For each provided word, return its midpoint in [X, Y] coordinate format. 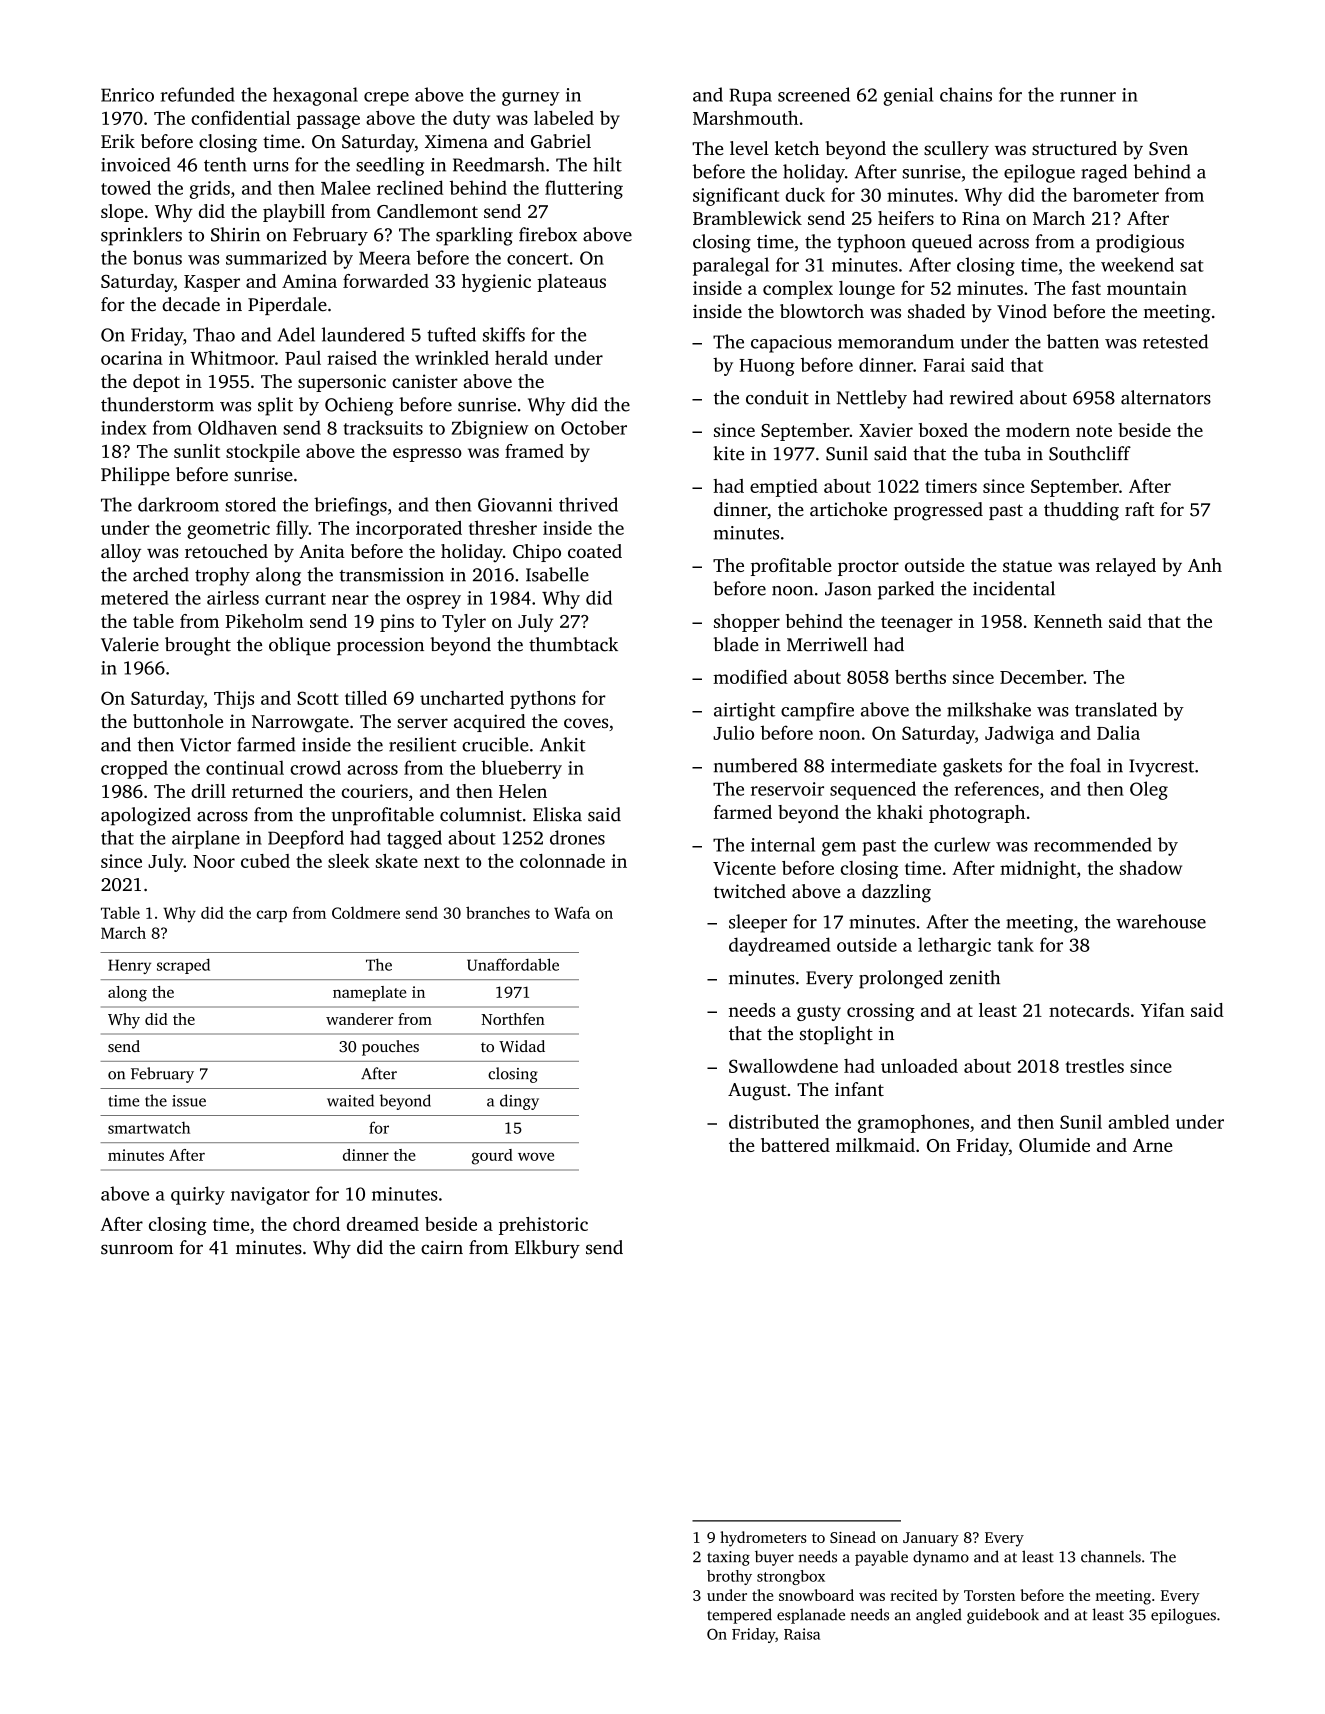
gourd [492, 1157]
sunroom [137, 1249]
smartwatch [149, 1127]
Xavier [886, 430]
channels [1111, 1556]
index [123, 427]
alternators [1166, 397]
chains [966, 94]
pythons [543, 700]
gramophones [913, 1123]
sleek [349, 861]
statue [1027, 566]
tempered [739, 1616]
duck [805, 194]
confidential [241, 118]
